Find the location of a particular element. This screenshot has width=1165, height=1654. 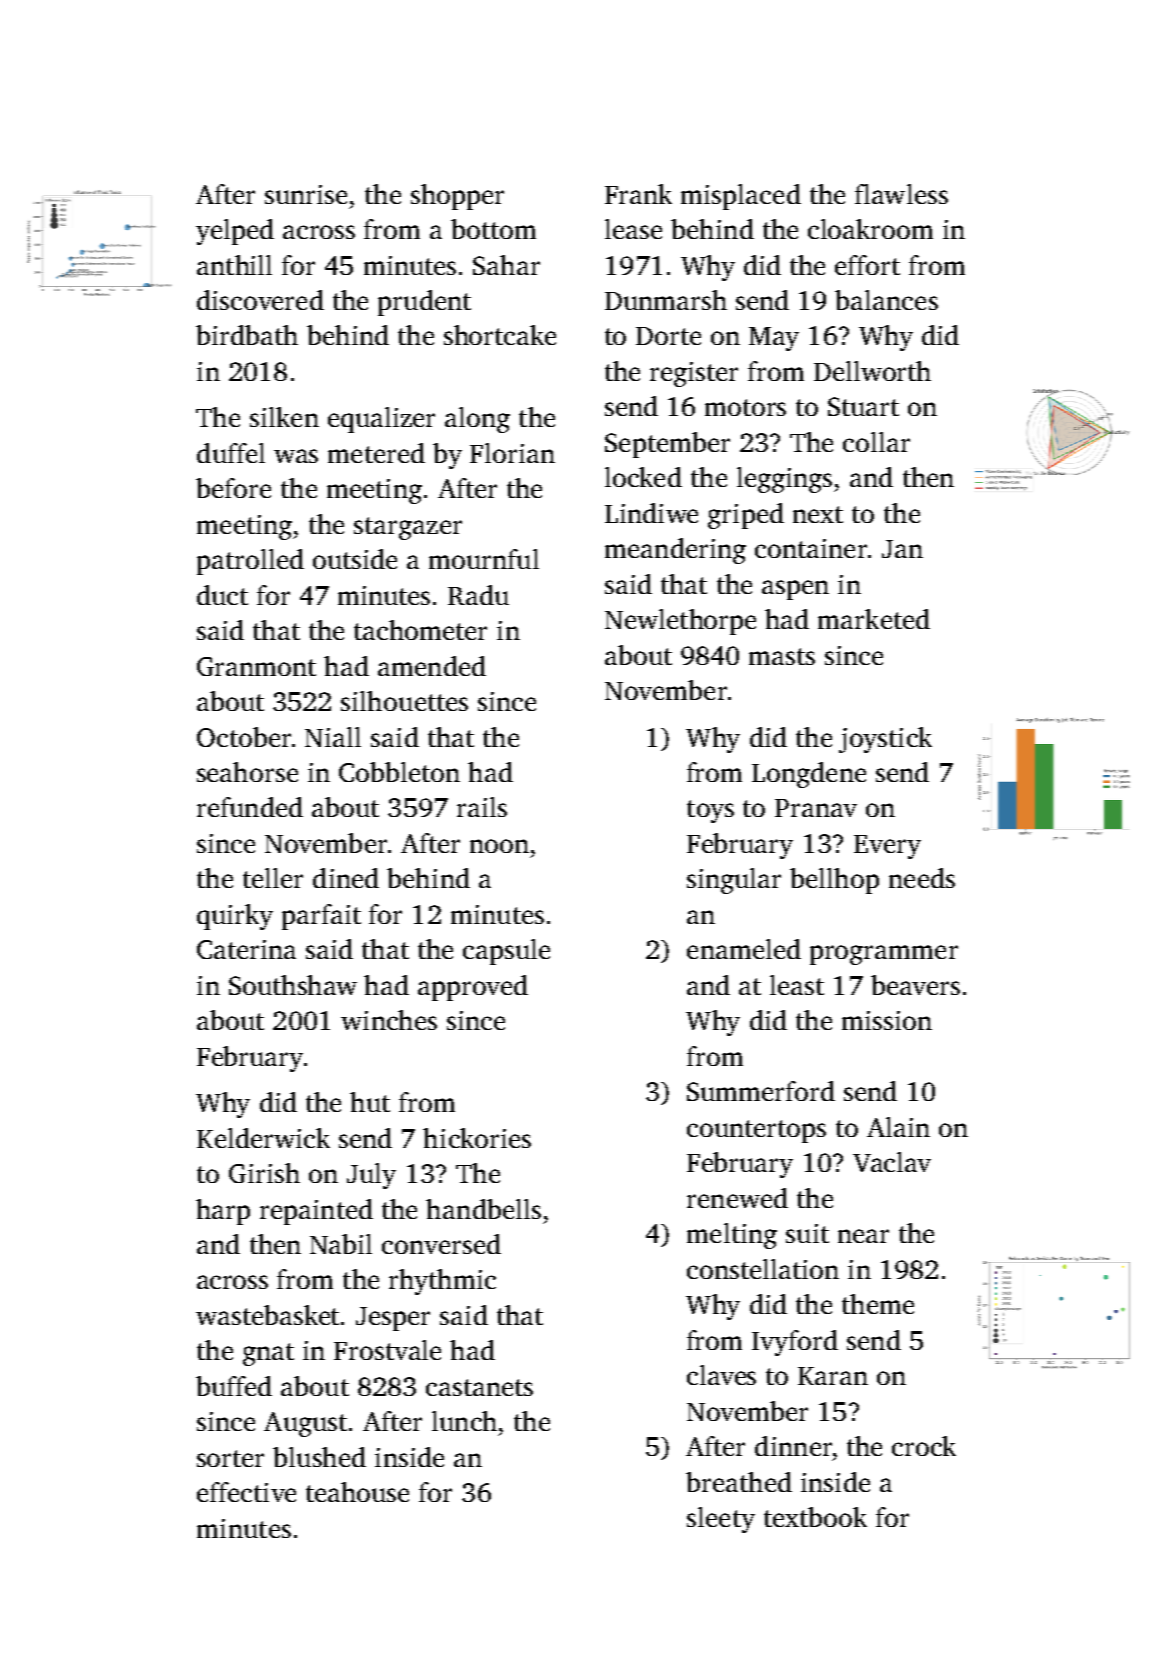

harp is located at coordinates (223, 1212).
